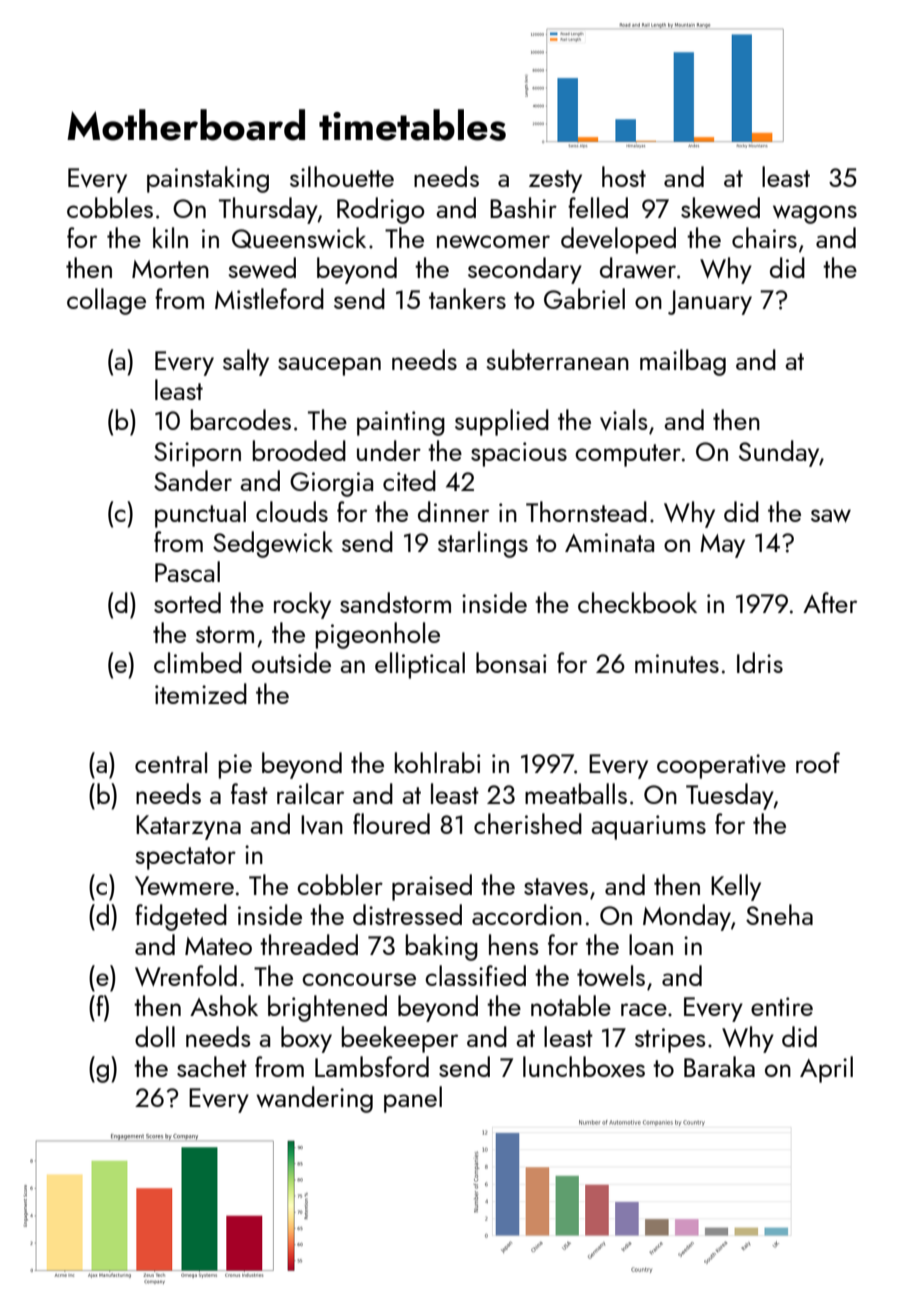  What do you see at coordinates (511, 662) in the screenshot?
I see `bonsai` at bounding box center [511, 662].
